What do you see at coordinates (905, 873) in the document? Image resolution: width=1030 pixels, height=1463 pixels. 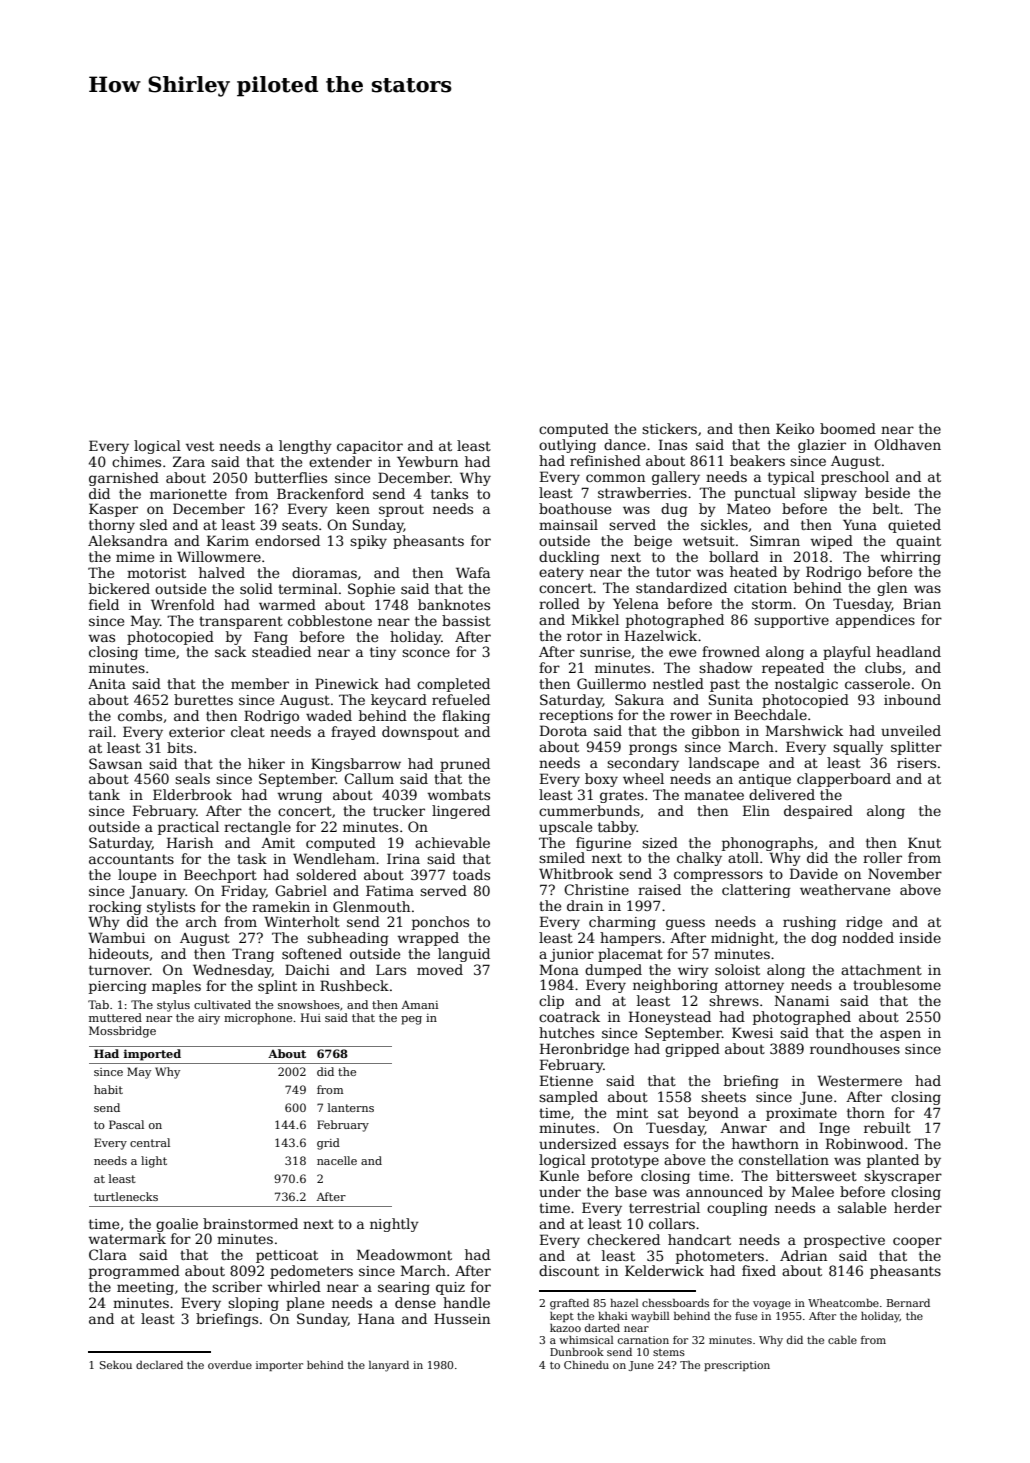 I see `November` at bounding box center [905, 873].
